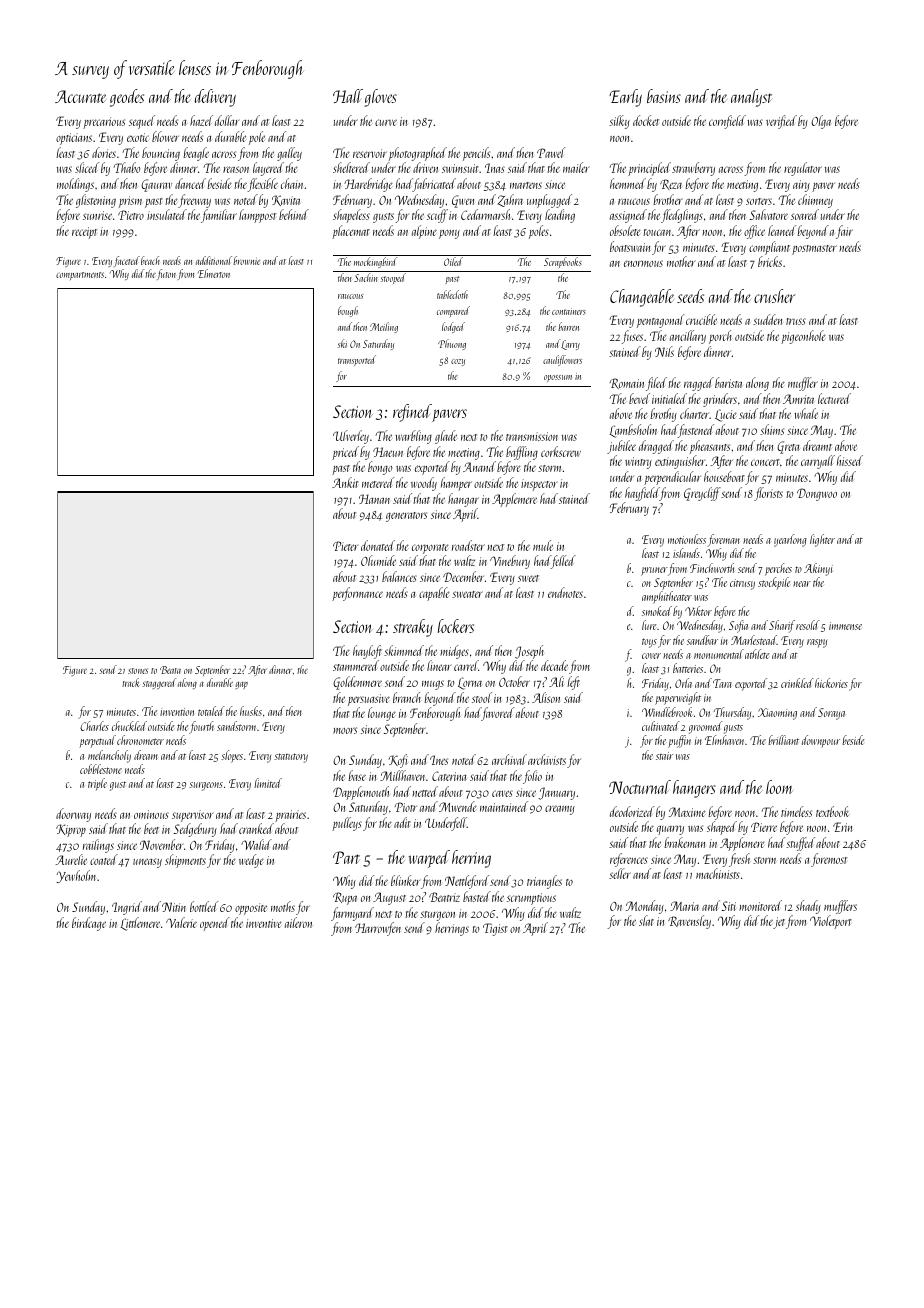 The height and width of the screenshot is (1308, 924). I want to click on Valerie, so click(181, 922).
